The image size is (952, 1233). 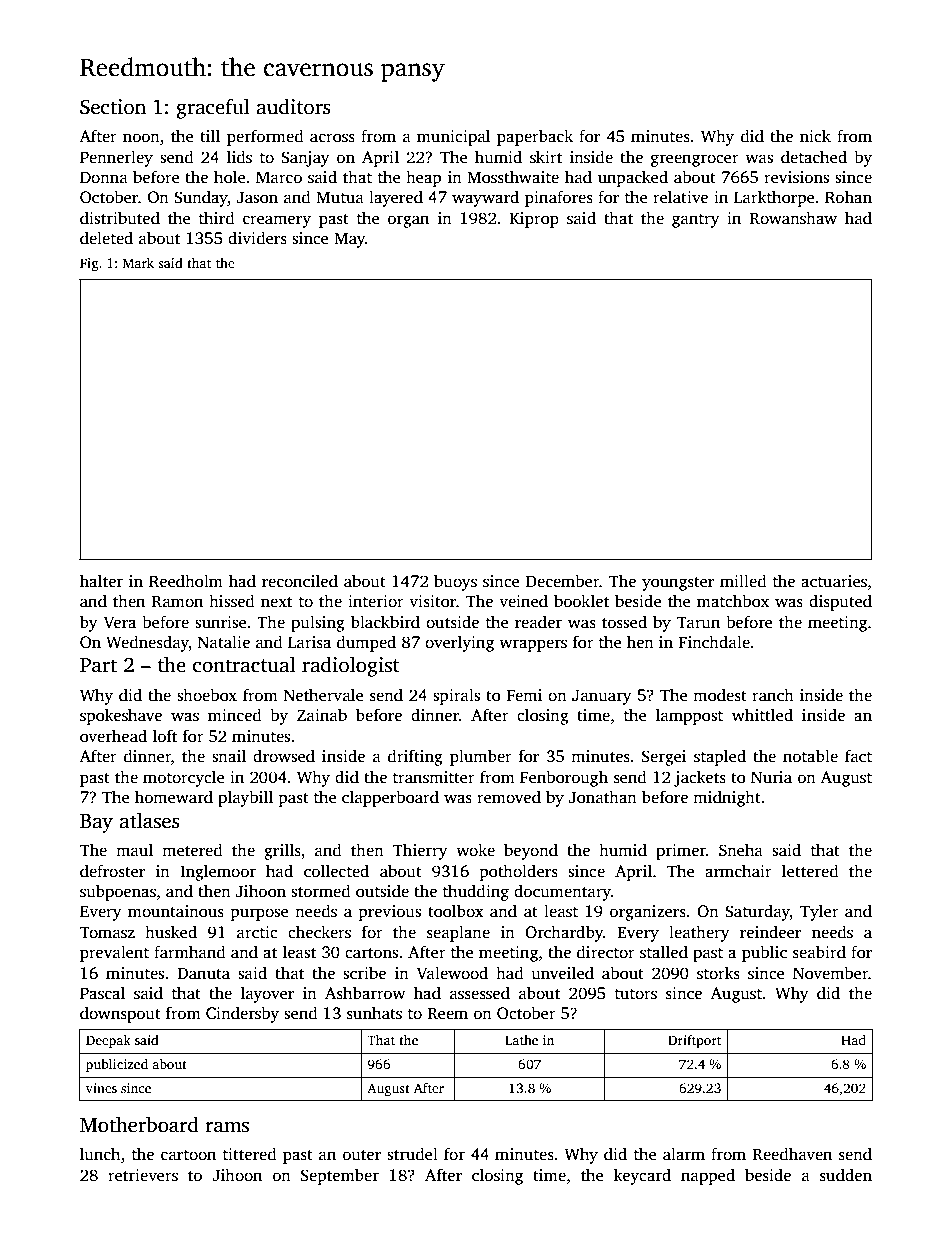 I want to click on loft, so click(x=165, y=735).
